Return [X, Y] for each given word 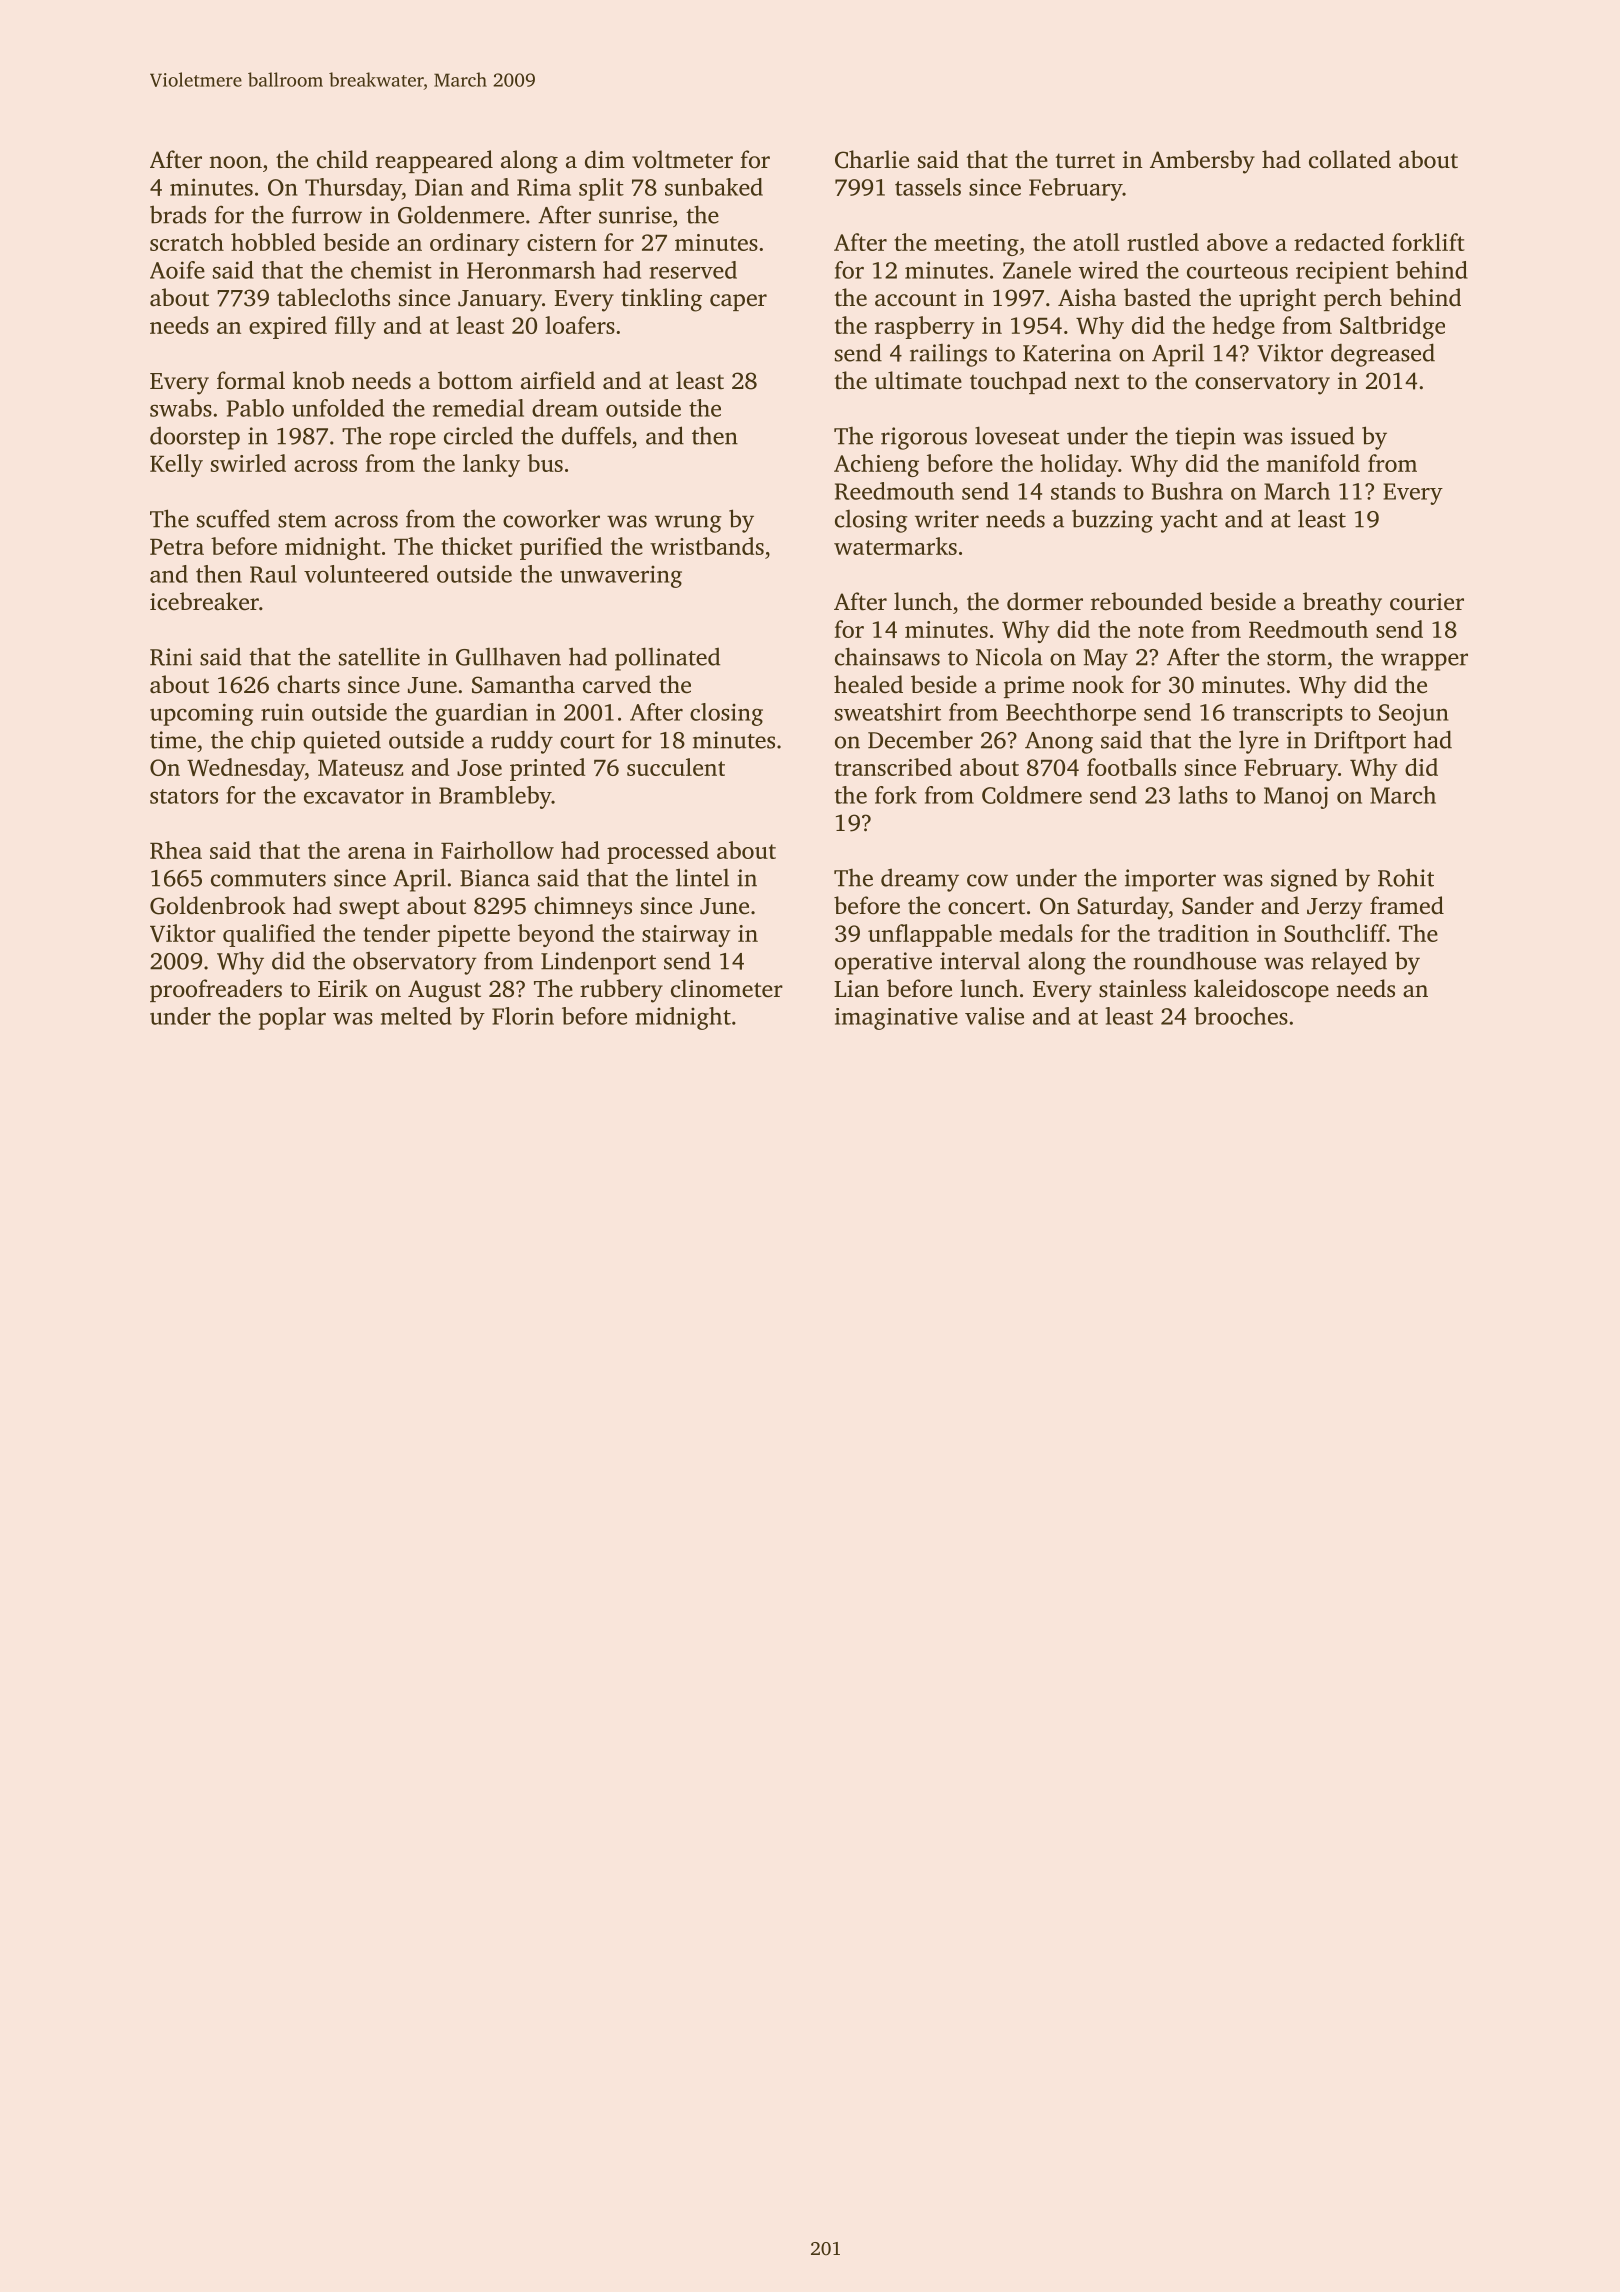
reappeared [434, 161]
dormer [1045, 601]
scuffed [233, 518]
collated [1350, 159]
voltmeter [682, 159]
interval [980, 960]
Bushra [1187, 491]
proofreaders [216, 990]
